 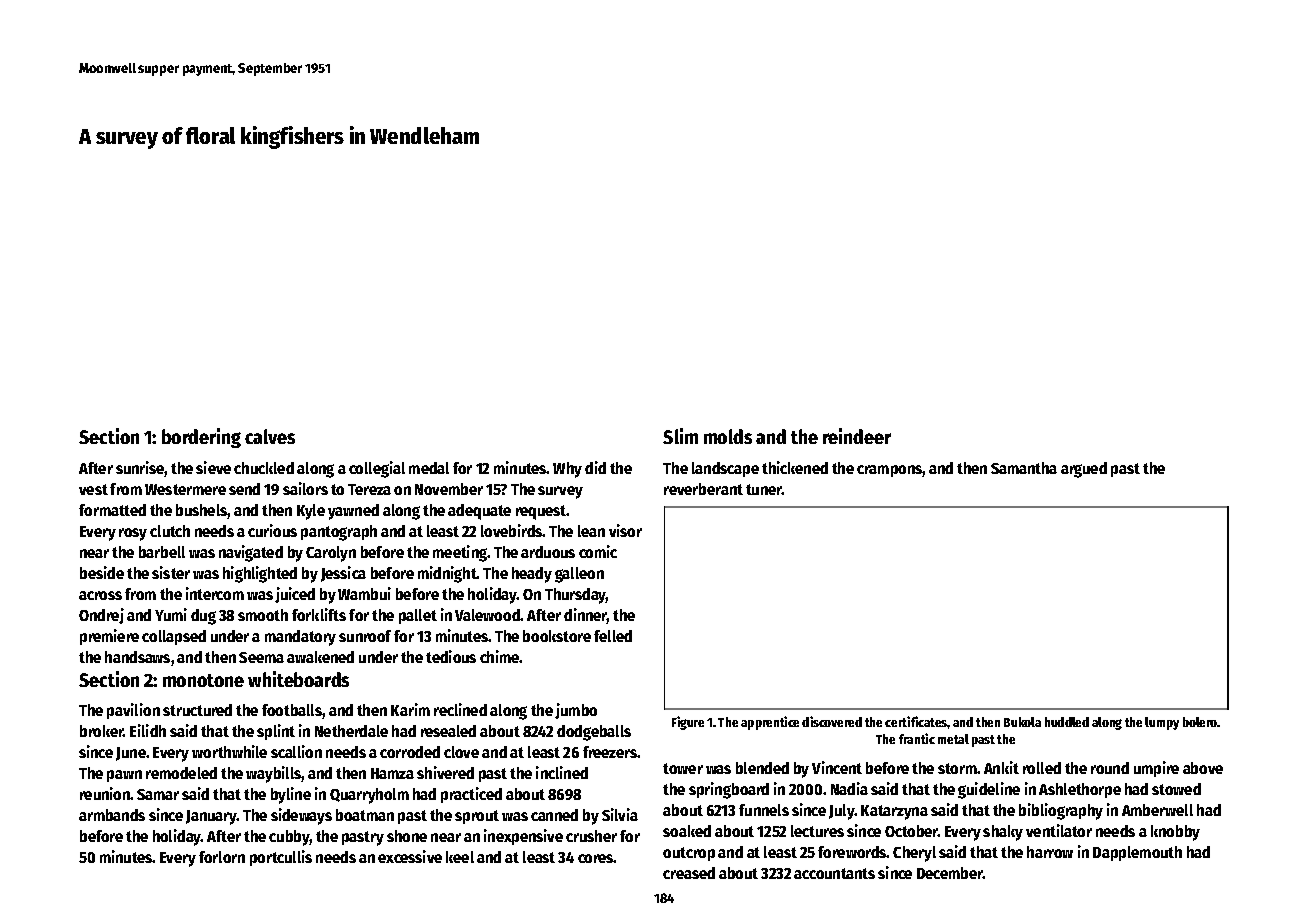 I want to click on bolero, so click(x=1200, y=722).
